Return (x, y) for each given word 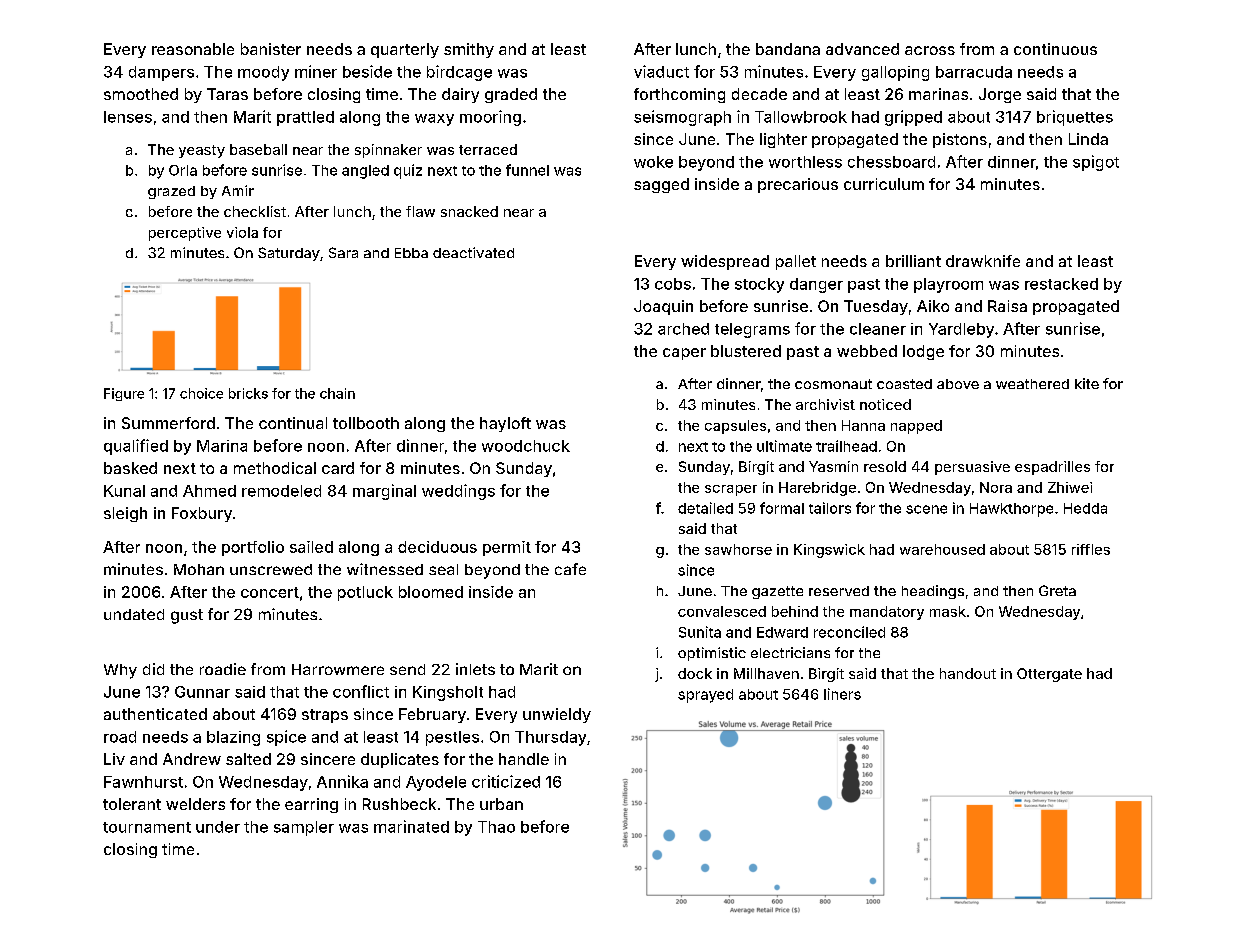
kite (1087, 383)
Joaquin (663, 307)
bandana (788, 49)
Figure (124, 394)
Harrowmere (338, 669)
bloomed (431, 592)
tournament (147, 827)
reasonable (193, 49)
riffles (1091, 549)
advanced (862, 49)
